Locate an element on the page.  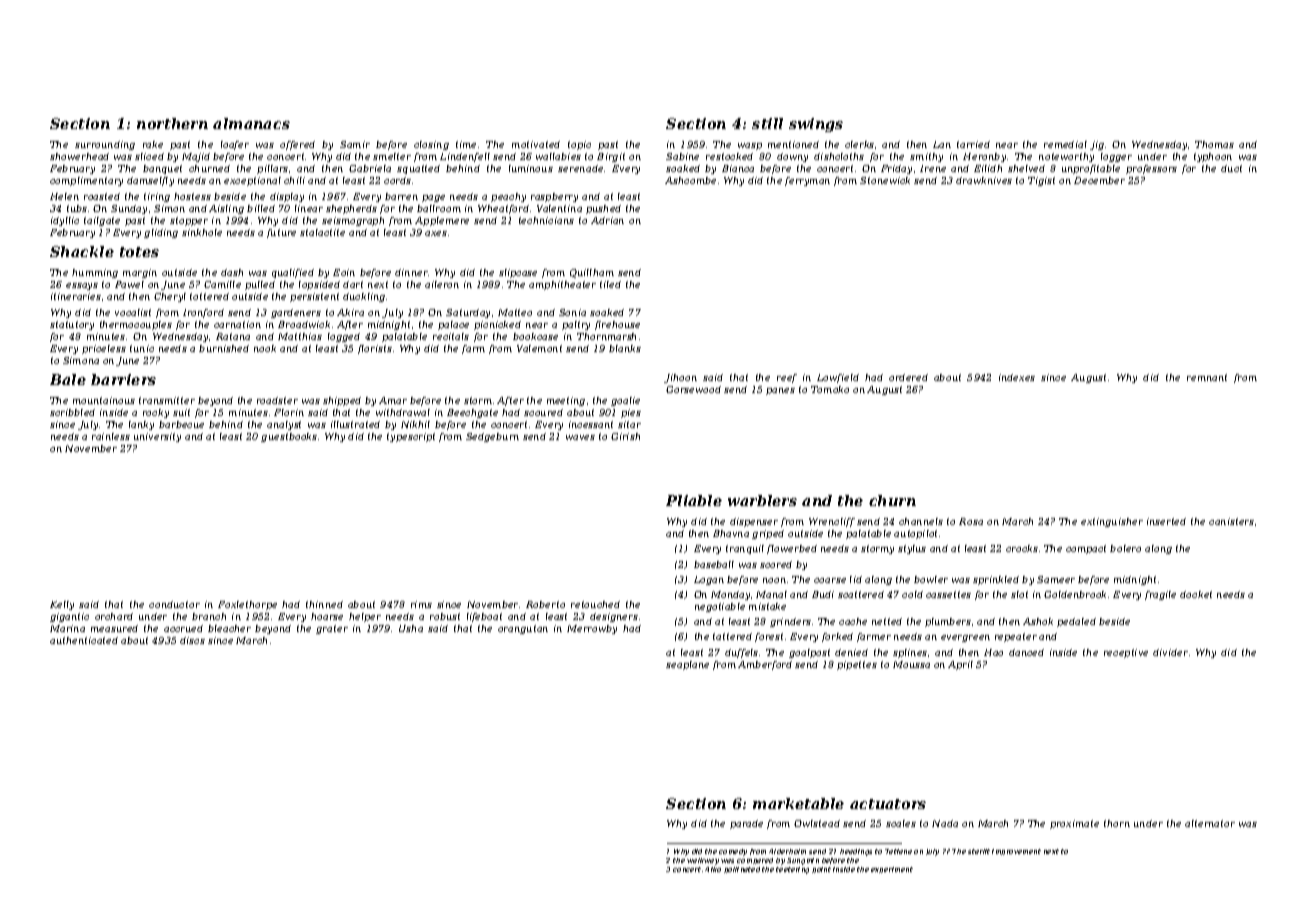
walkway is located at coordinates (703, 861).
